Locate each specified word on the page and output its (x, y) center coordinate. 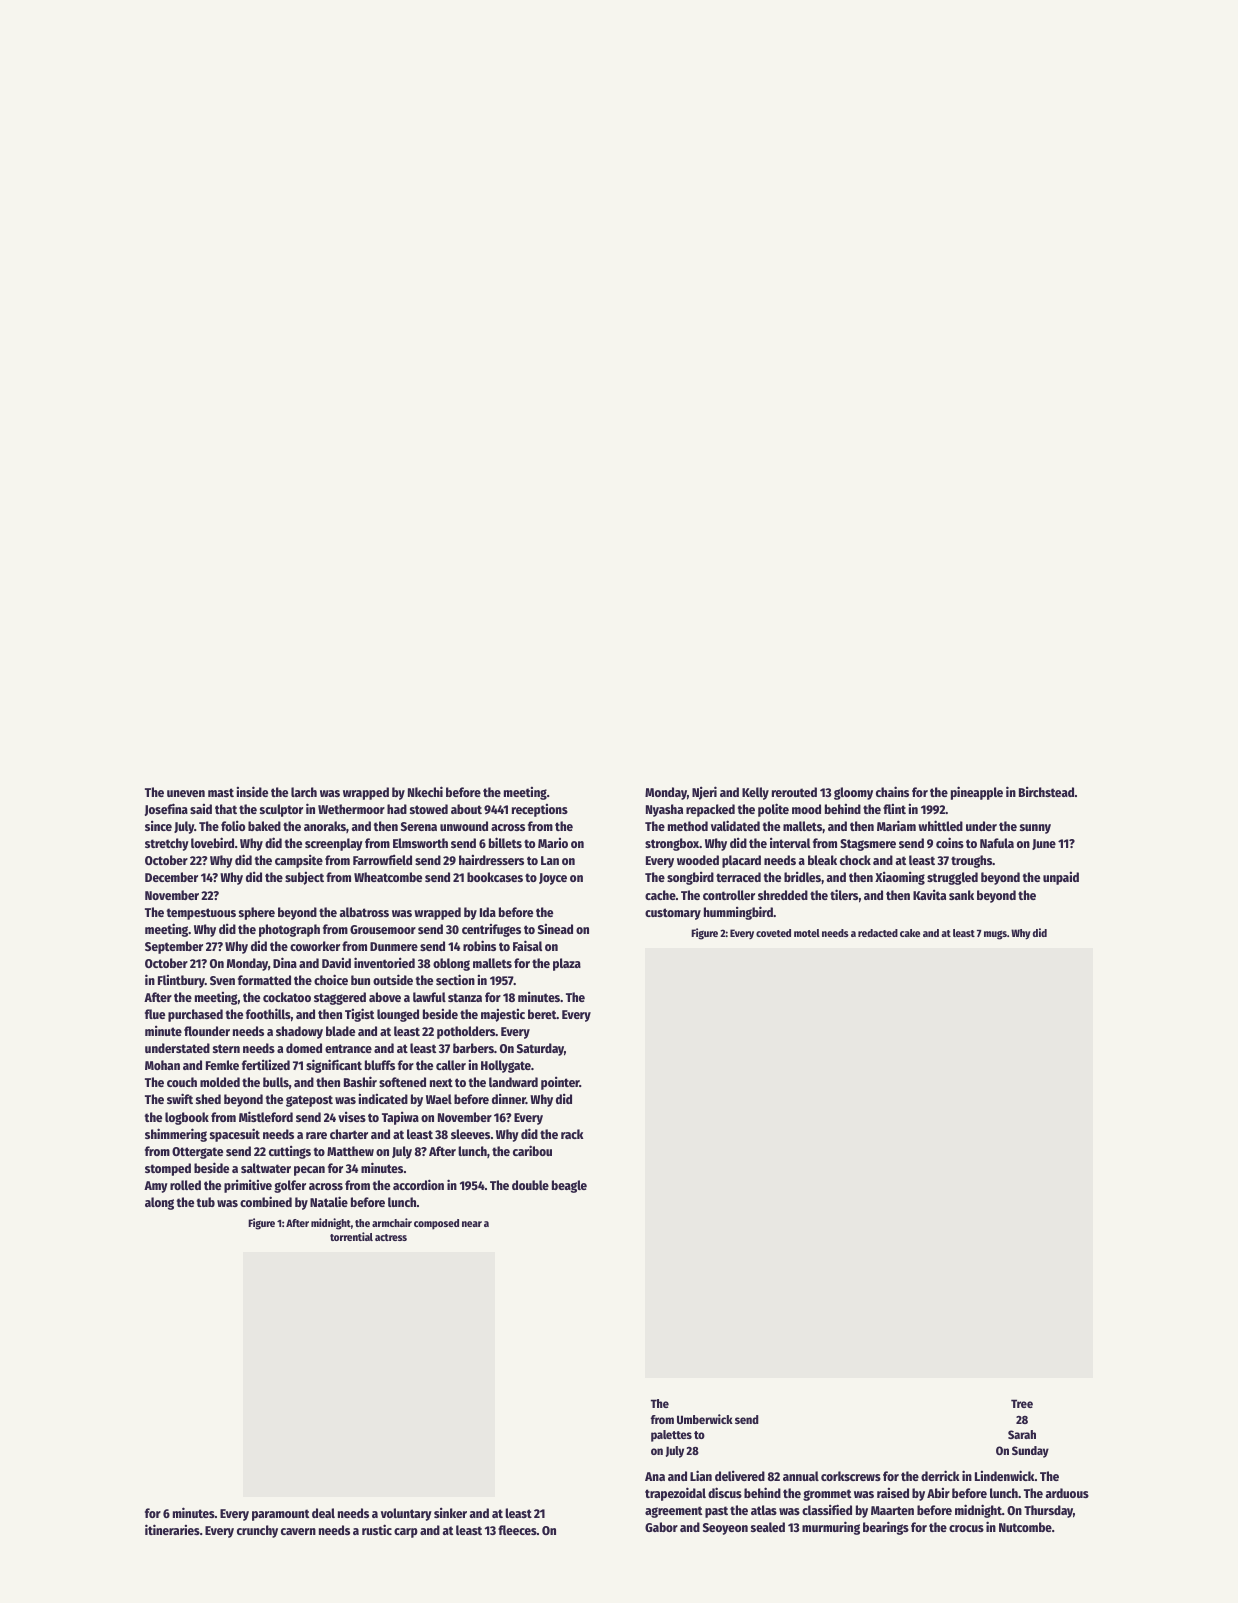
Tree (1022, 1403)
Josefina (166, 809)
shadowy (299, 1032)
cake (910, 933)
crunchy (257, 1531)
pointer (560, 1083)
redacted (878, 933)
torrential (351, 1236)
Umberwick (705, 1419)
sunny (1035, 829)
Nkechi (425, 791)
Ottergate (197, 1153)
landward (513, 1082)
